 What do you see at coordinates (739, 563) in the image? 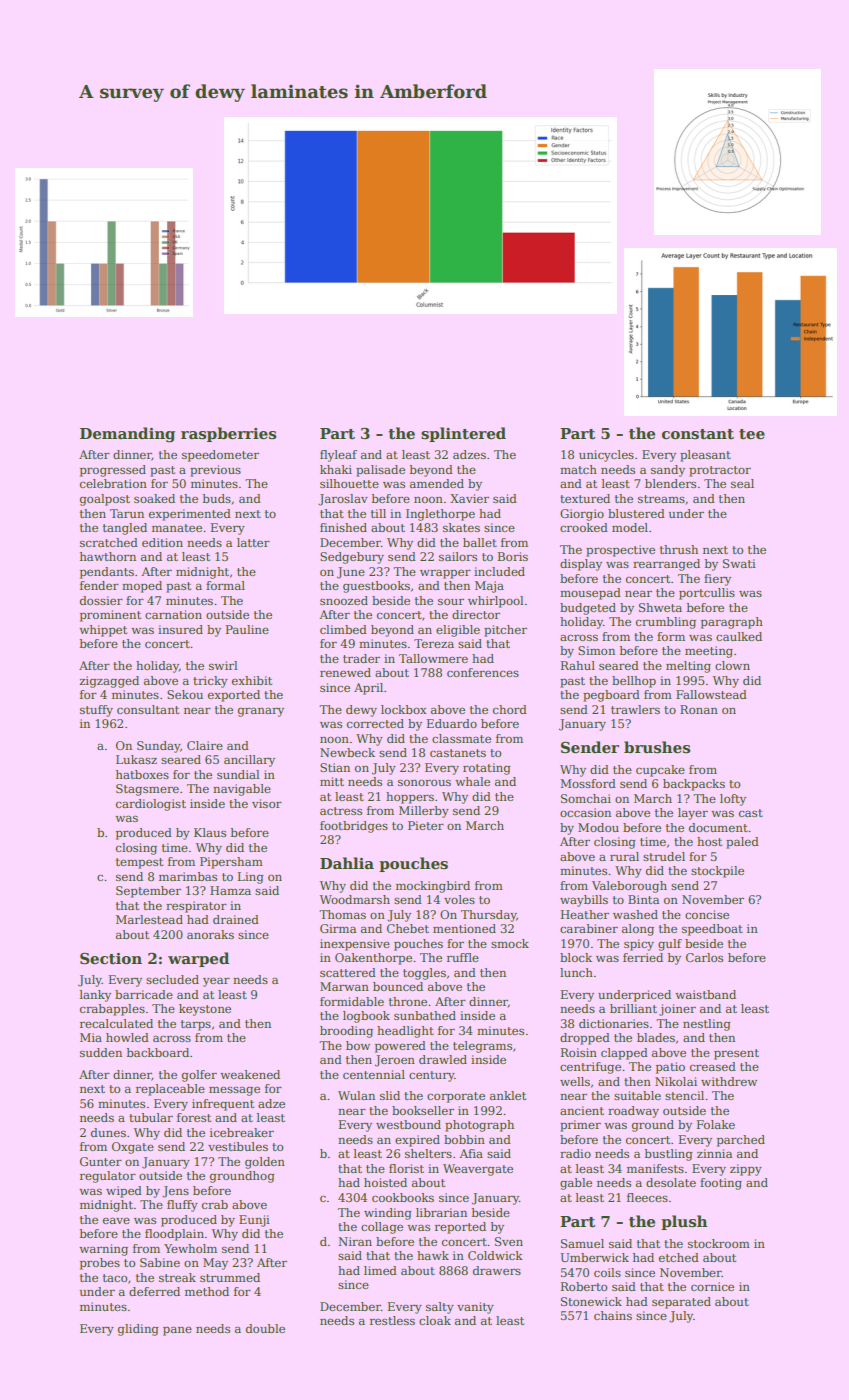
I see `Swati` at bounding box center [739, 563].
